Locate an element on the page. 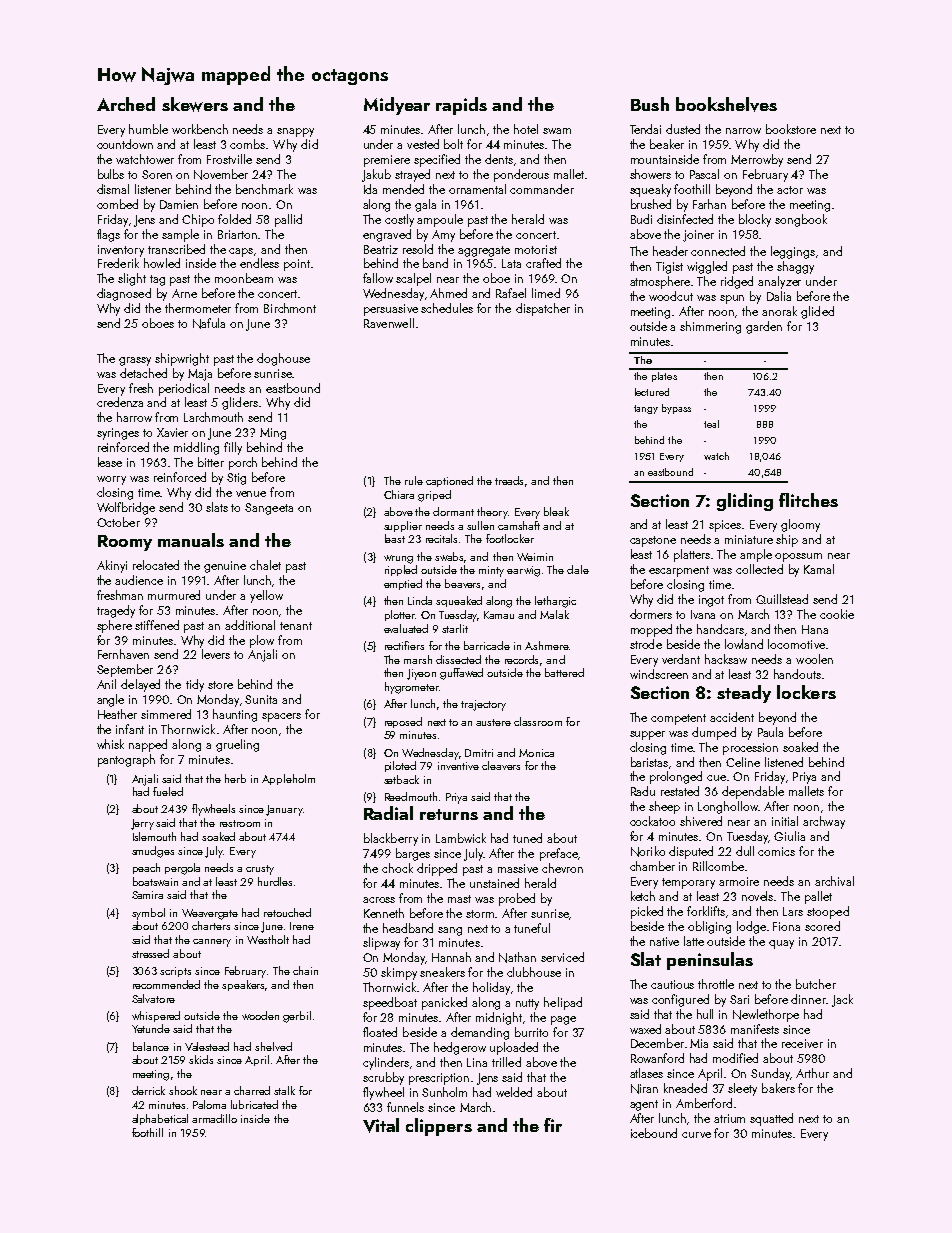 The height and width of the image is (1233, 952). evaluated is located at coordinates (406, 628).
